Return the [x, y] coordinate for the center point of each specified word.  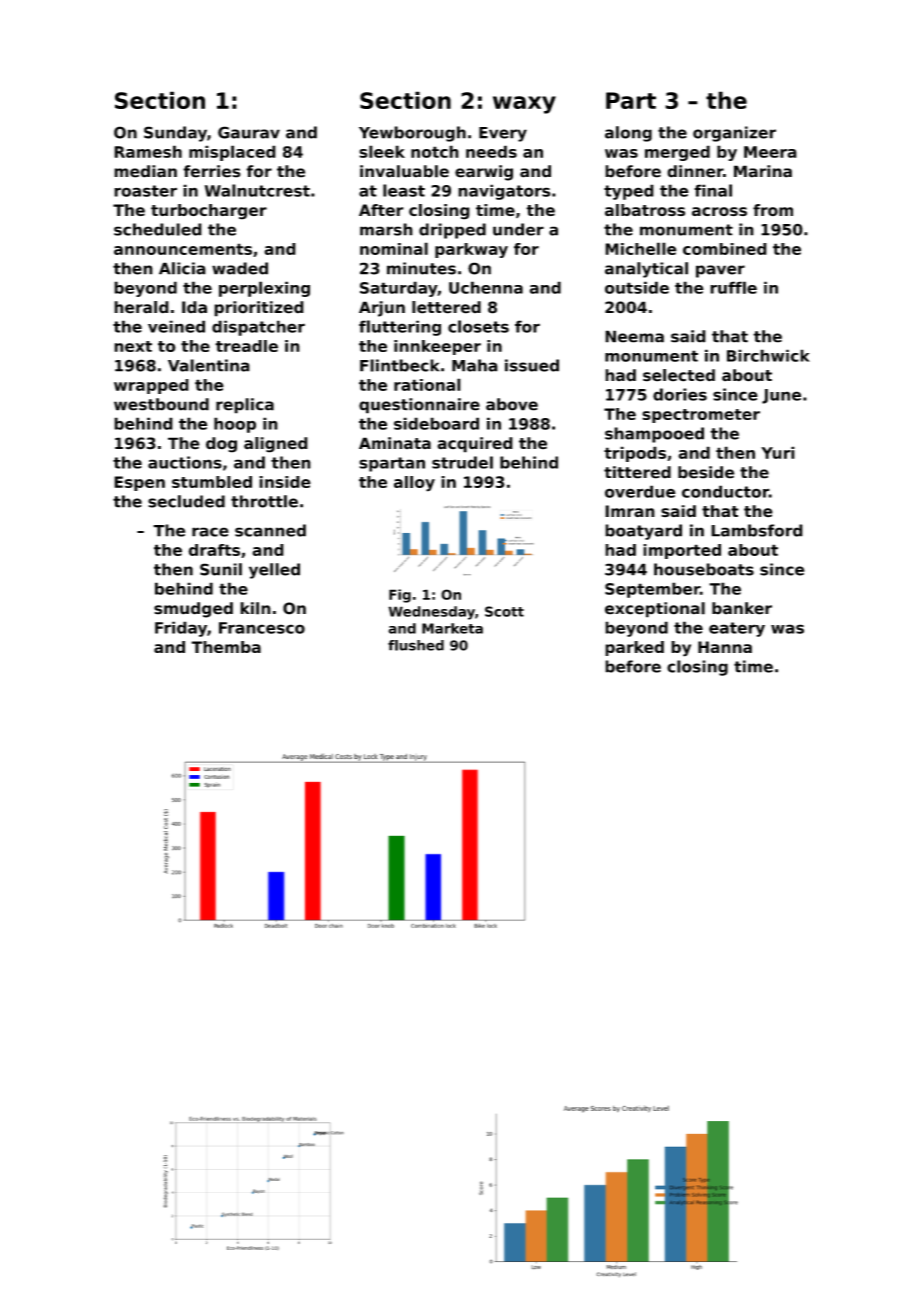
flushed [416, 645]
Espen [139, 483]
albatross [645, 210]
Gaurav [249, 132]
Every [503, 134]
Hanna [725, 647]
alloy [414, 484]
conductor [725, 491]
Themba [226, 647]
